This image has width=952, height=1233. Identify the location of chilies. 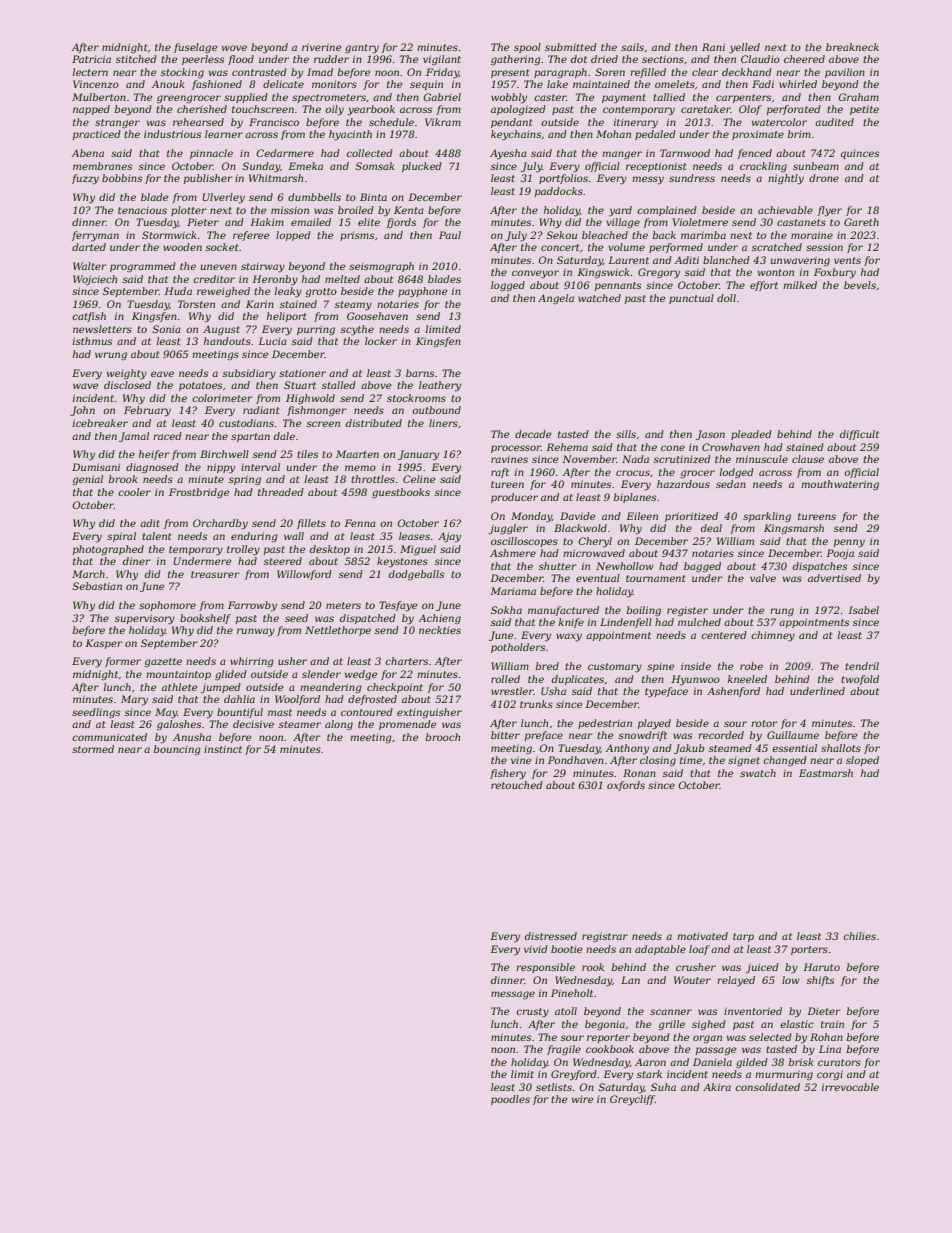
(859, 936).
